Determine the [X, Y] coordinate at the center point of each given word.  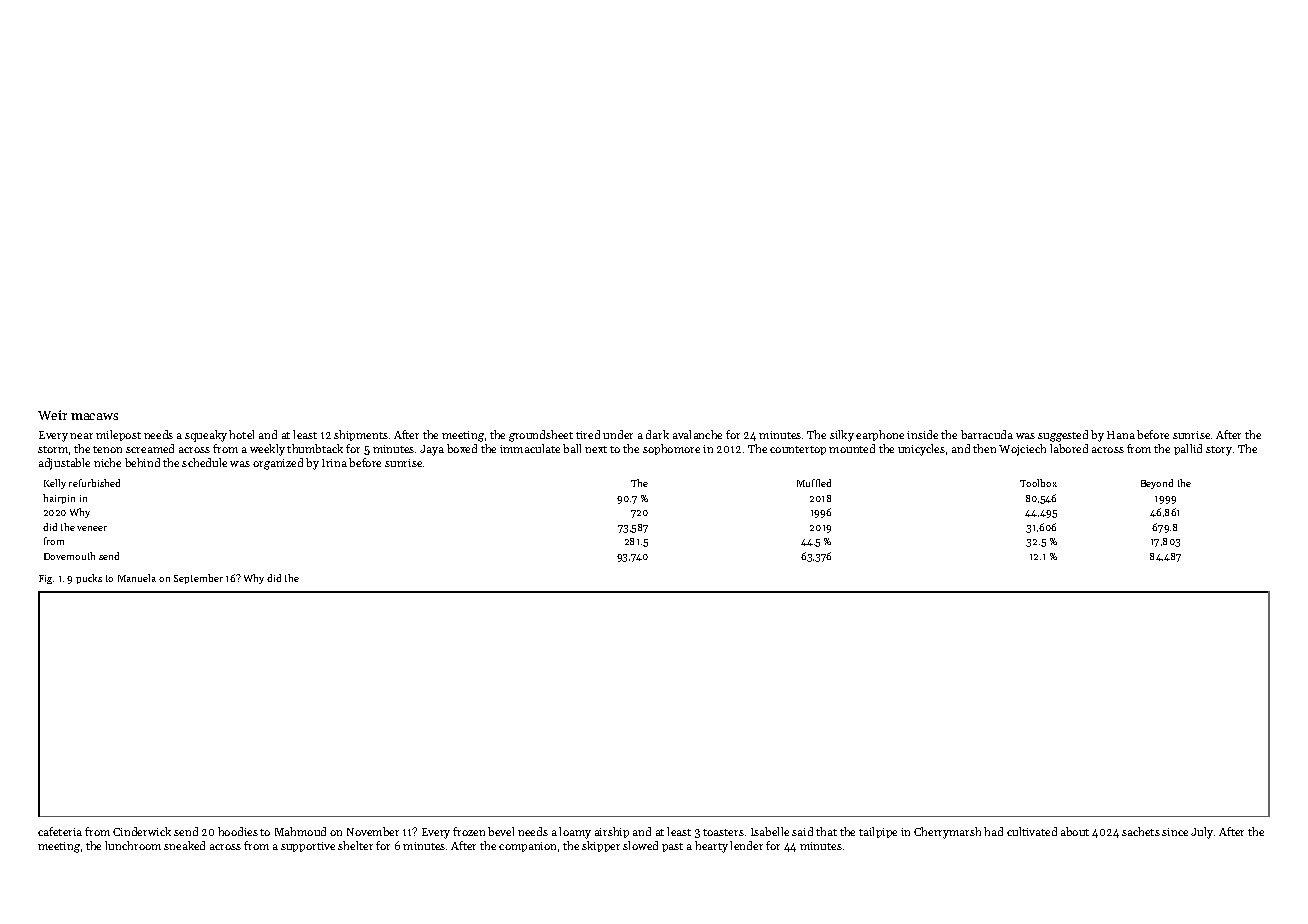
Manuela [137, 578]
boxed [462, 448]
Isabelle [770, 831]
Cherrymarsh [947, 833]
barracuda [987, 434]
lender [746, 845]
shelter [355, 845]
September [198, 579]
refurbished [94, 483]
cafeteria [60, 831]
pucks [89, 579]
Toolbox [1038, 483]
